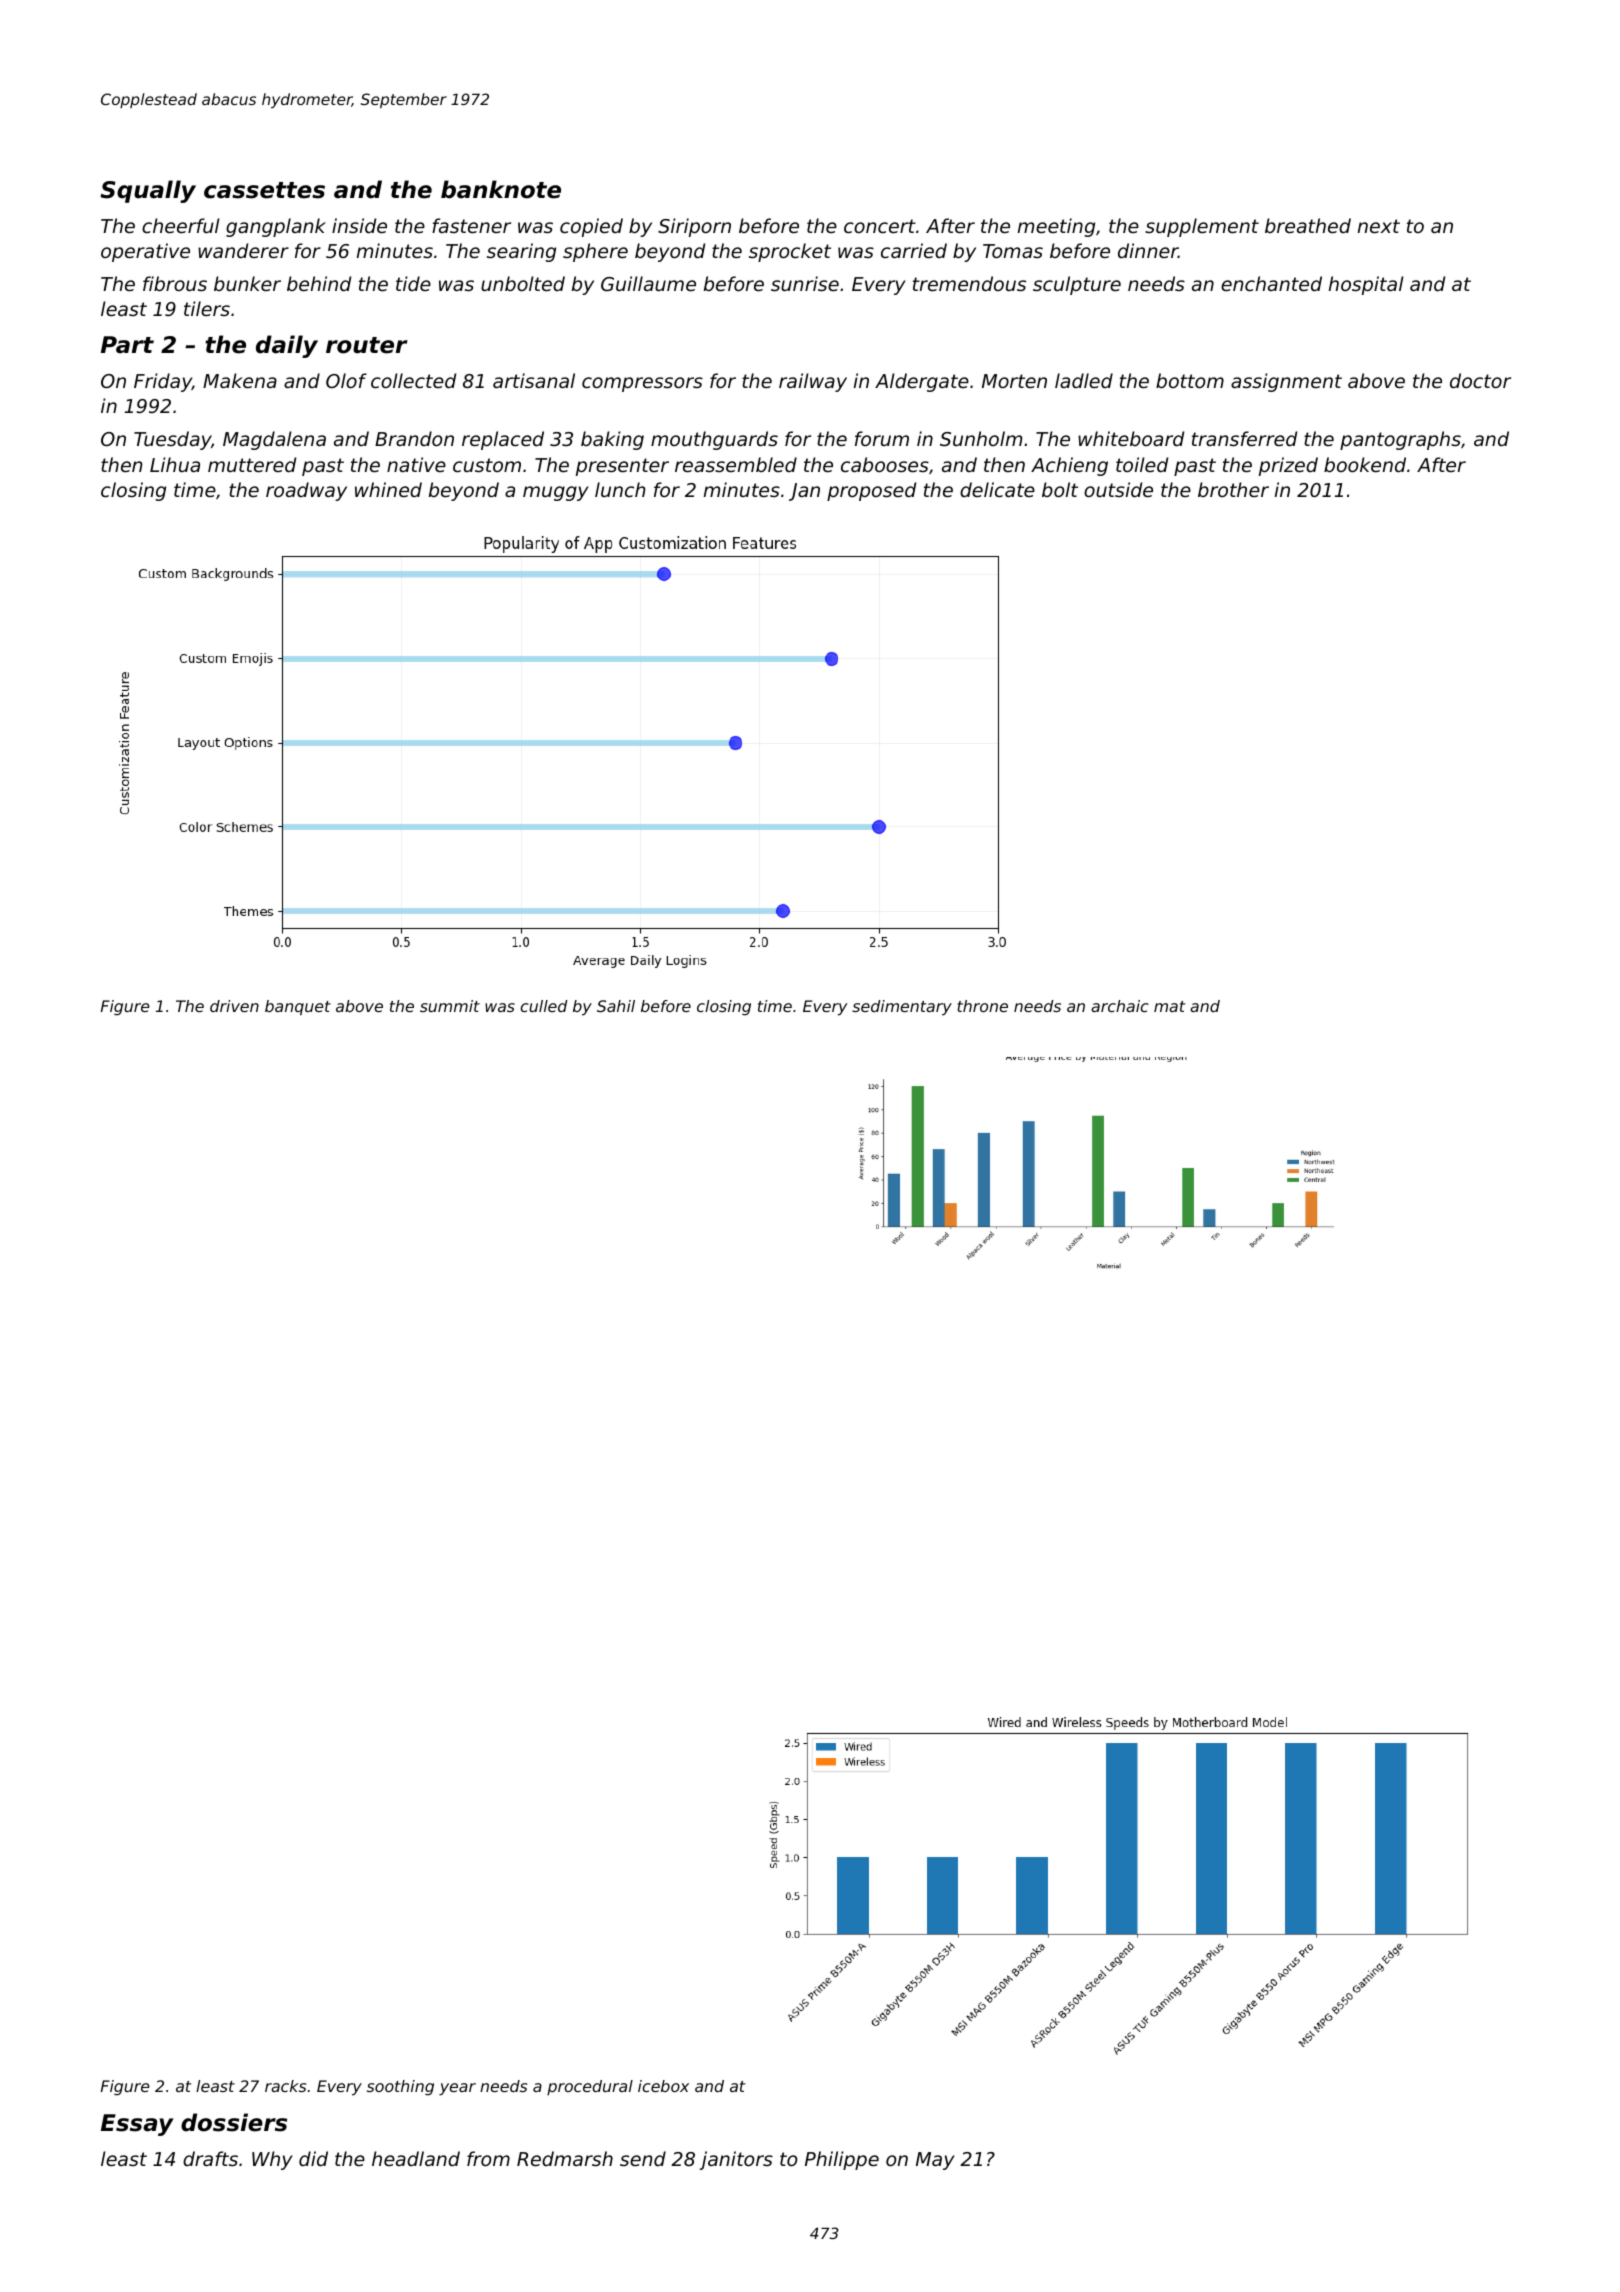  What do you see at coordinates (1288, 466) in the image?
I see `prized` at bounding box center [1288, 466].
